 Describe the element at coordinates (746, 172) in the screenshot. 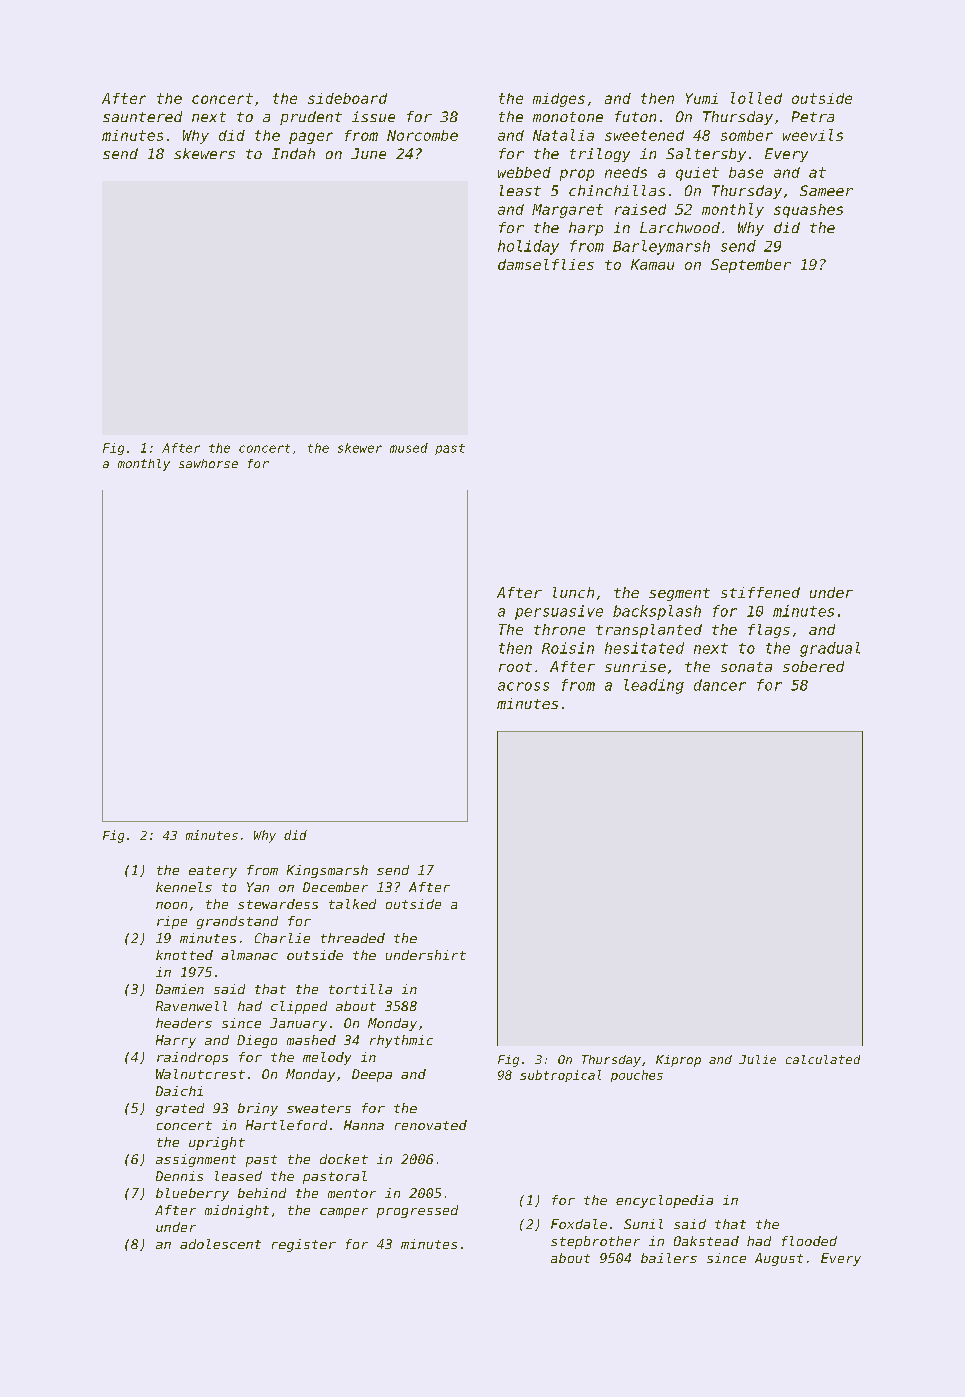

I see `base` at that location.
